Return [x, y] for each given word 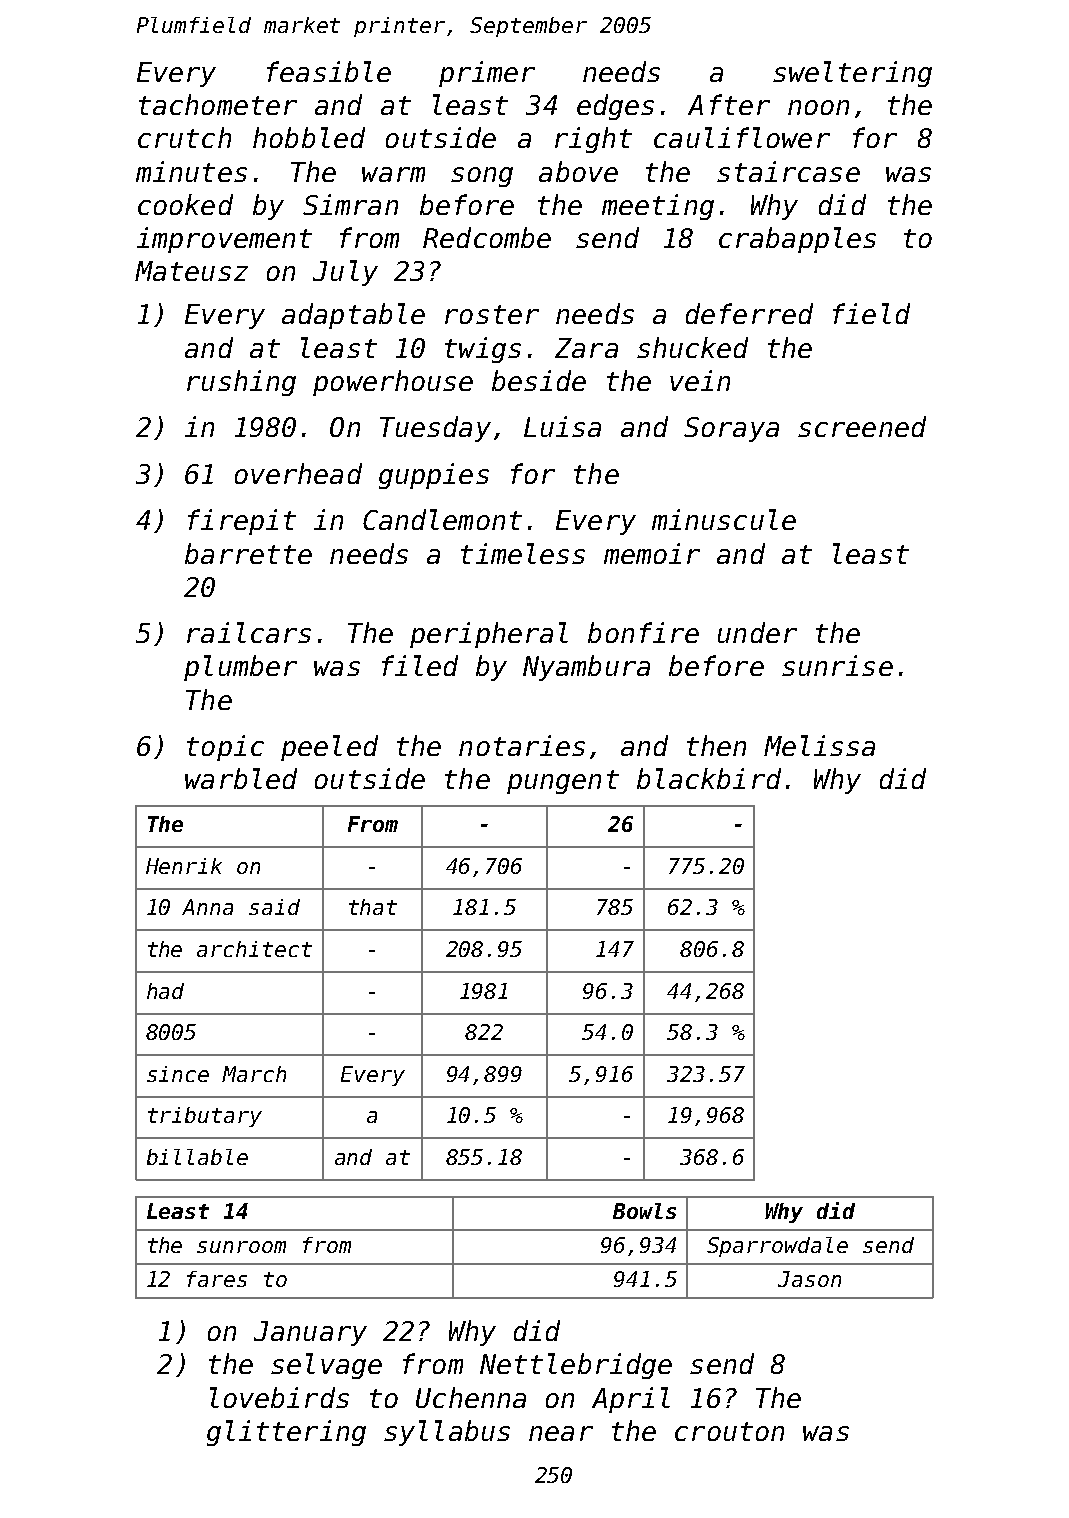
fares [217, 1279]
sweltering [852, 74]
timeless [523, 553]
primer [487, 74]
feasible [329, 71]
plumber [240, 668]
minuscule [724, 519]
